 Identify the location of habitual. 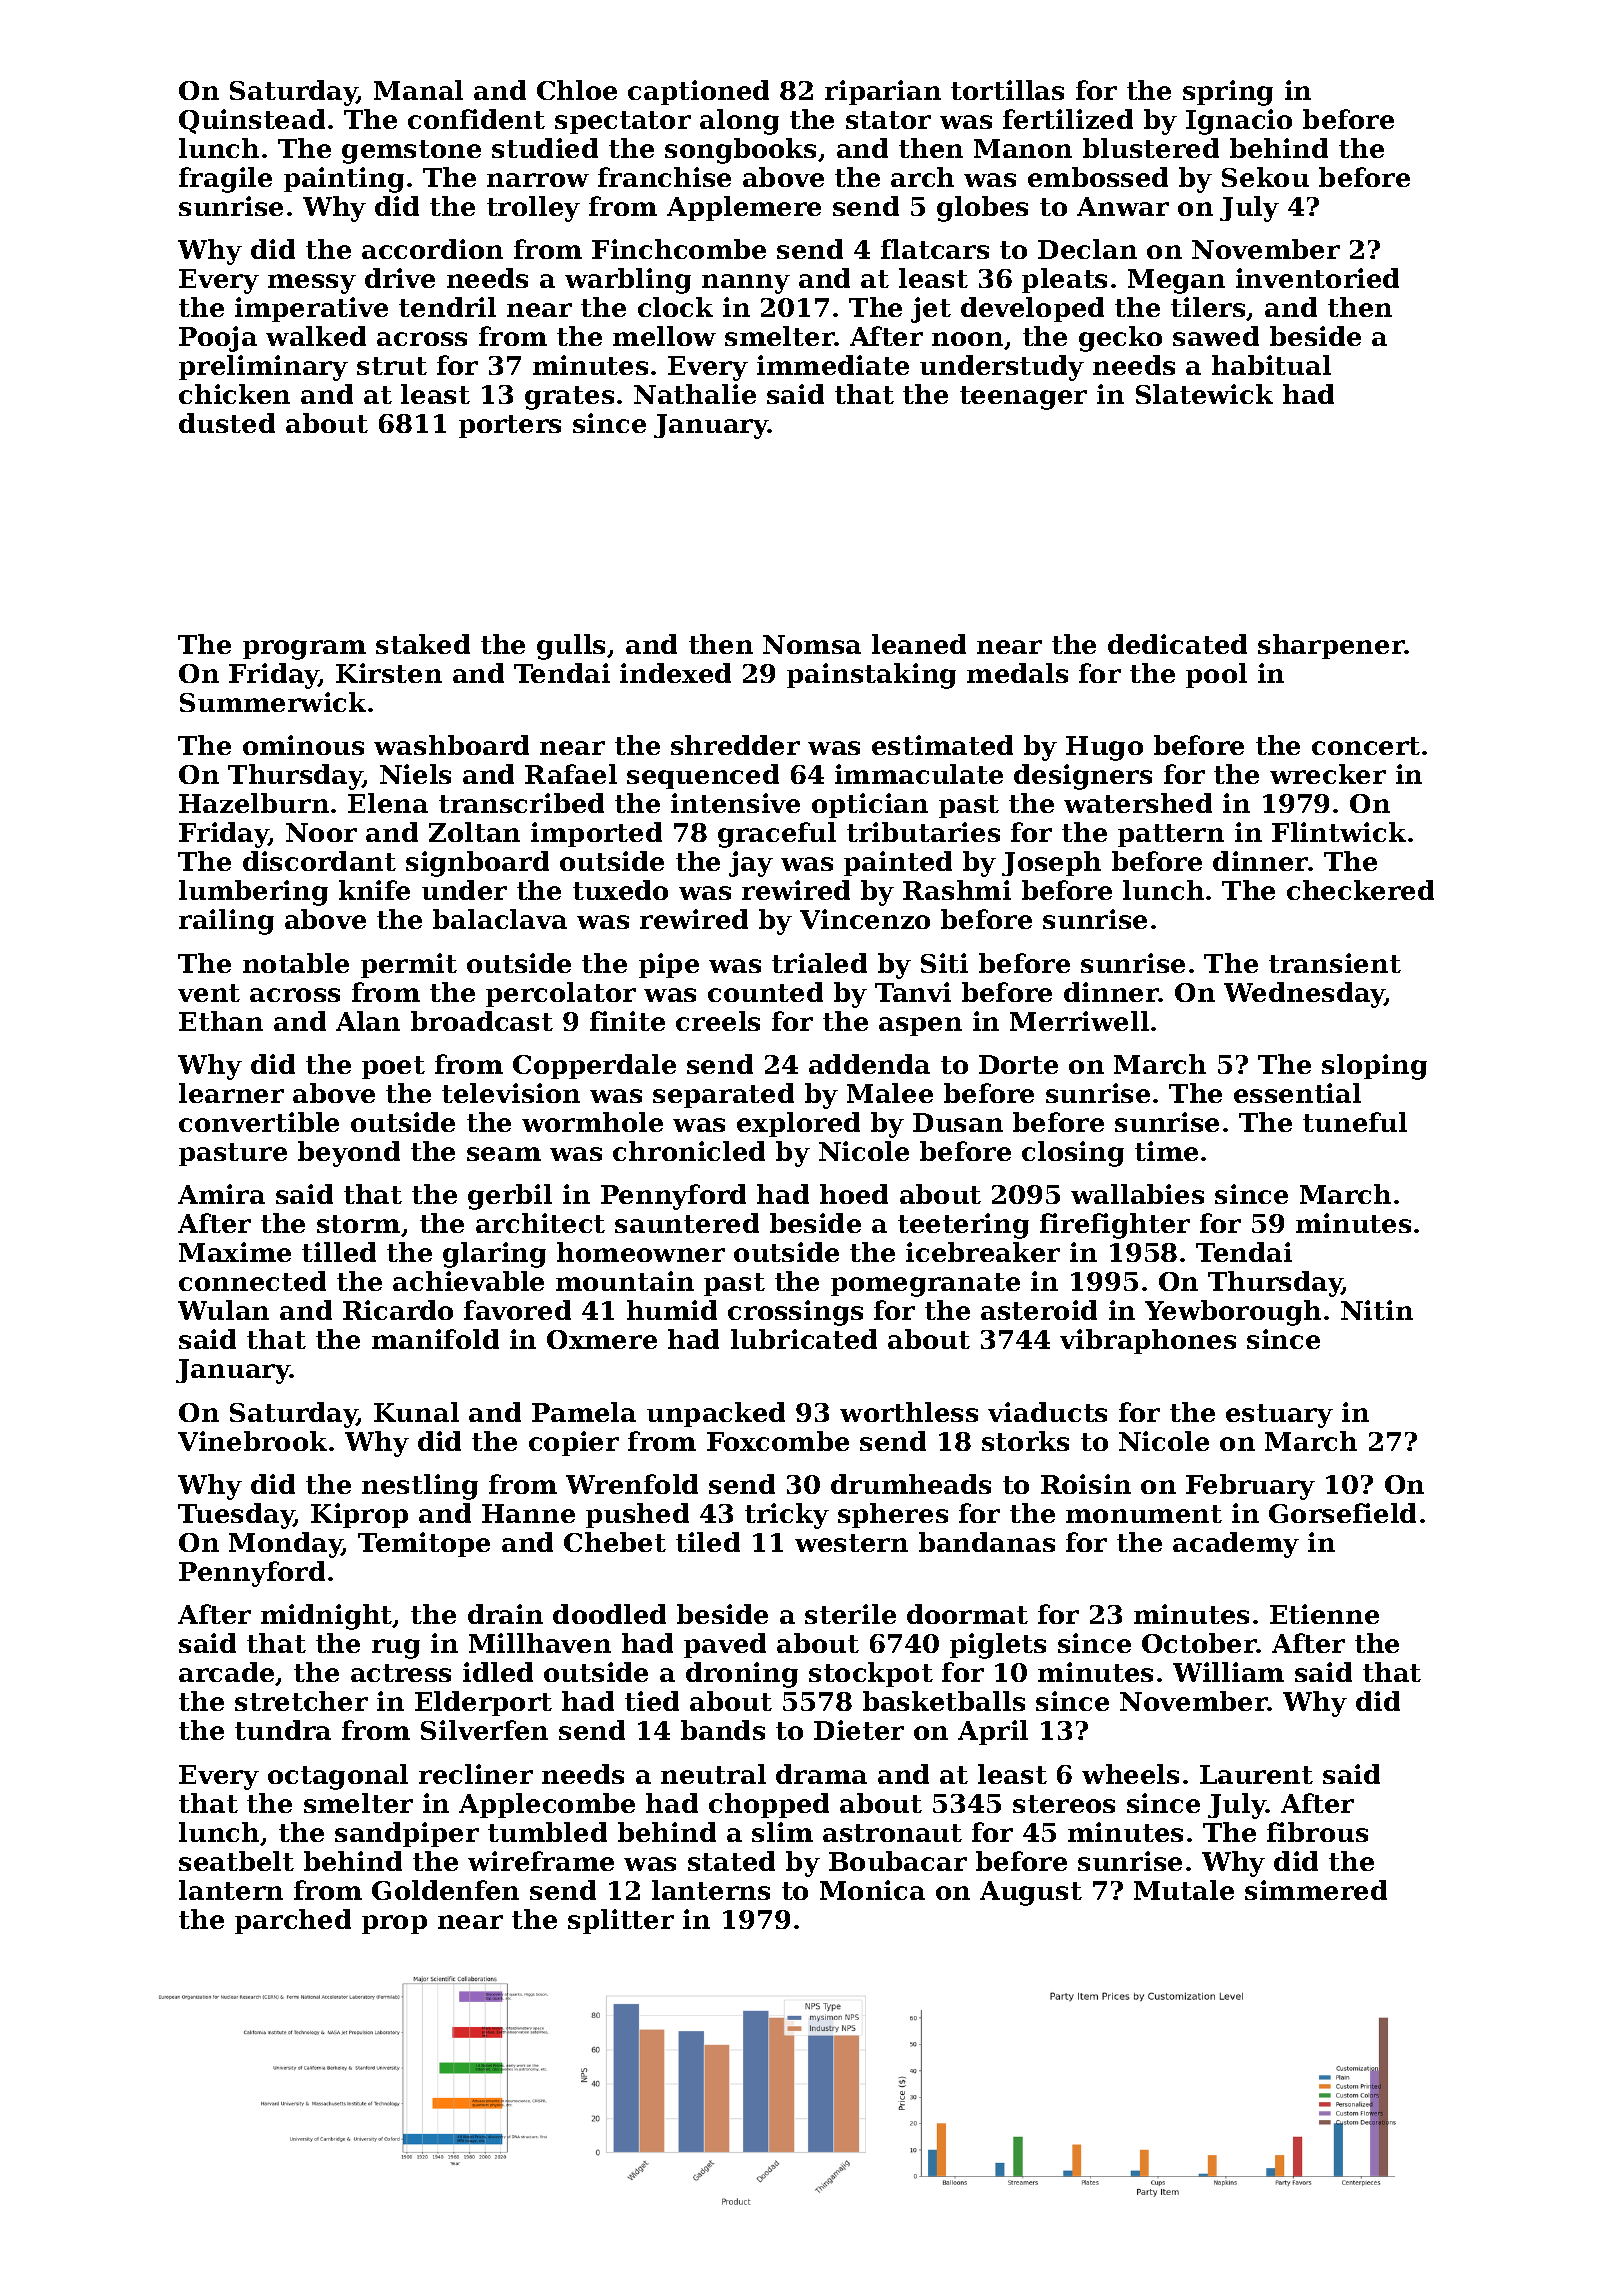
(1271, 365).
